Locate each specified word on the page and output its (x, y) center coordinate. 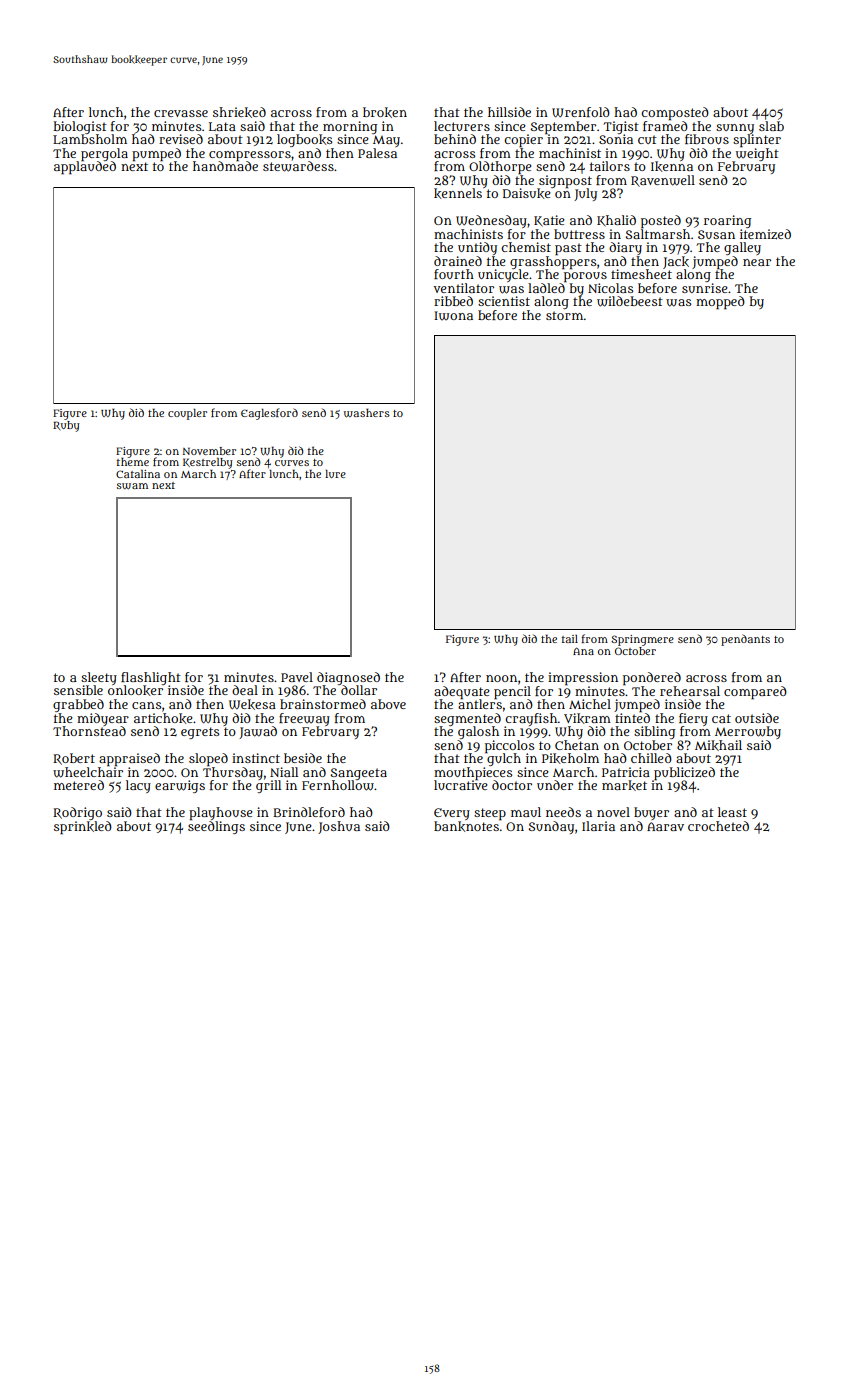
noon (501, 678)
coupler (187, 414)
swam (132, 486)
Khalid (616, 221)
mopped (720, 303)
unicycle (503, 275)
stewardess (298, 166)
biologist (80, 127)
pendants (745, 640)
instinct (256, 758)
